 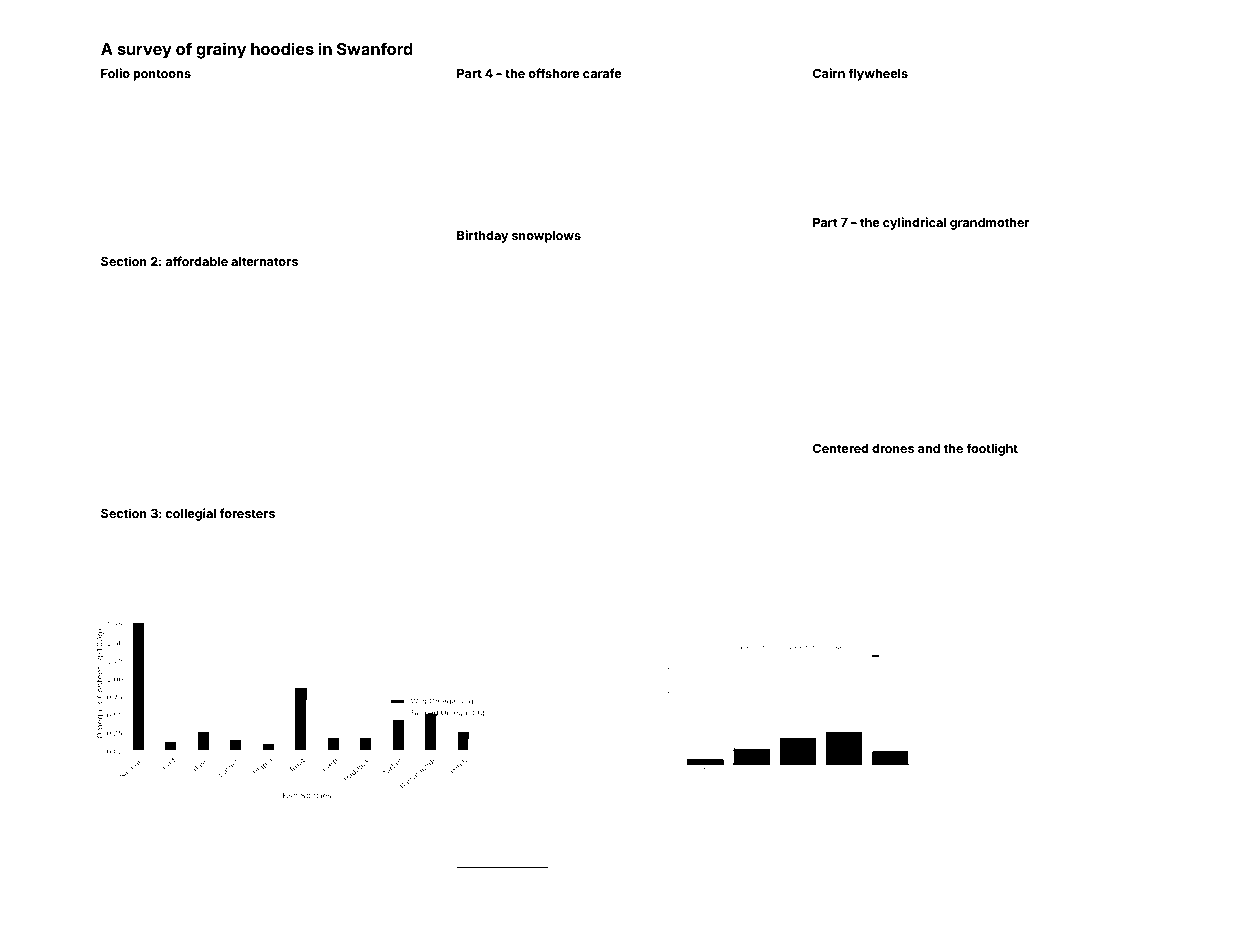 What do you see at coordinates (247, 532) in the image?
I see `Galina` at bounding box center [247, 532].
